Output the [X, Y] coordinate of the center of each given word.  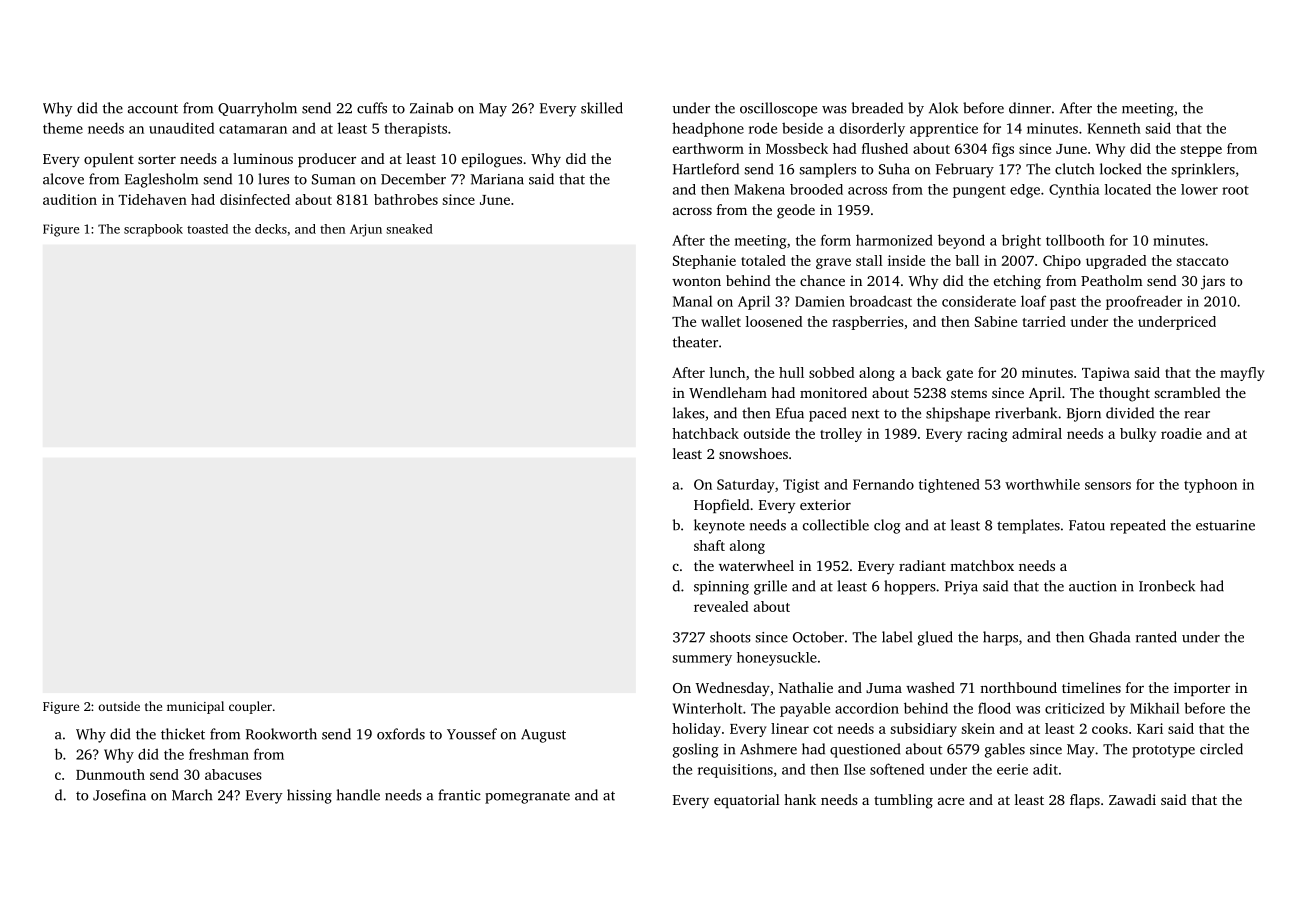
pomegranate [527, 797]
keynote [719, 526]
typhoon [1210, 486]
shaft [709, 545]
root [1235, 190]
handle [358, 795]
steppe [1201, 151]
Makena [759, 189]
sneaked [409, 229]
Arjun [366, 230]
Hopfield [722, 506]
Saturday [746, 486]
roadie [1181, 433]
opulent [109, 160]
